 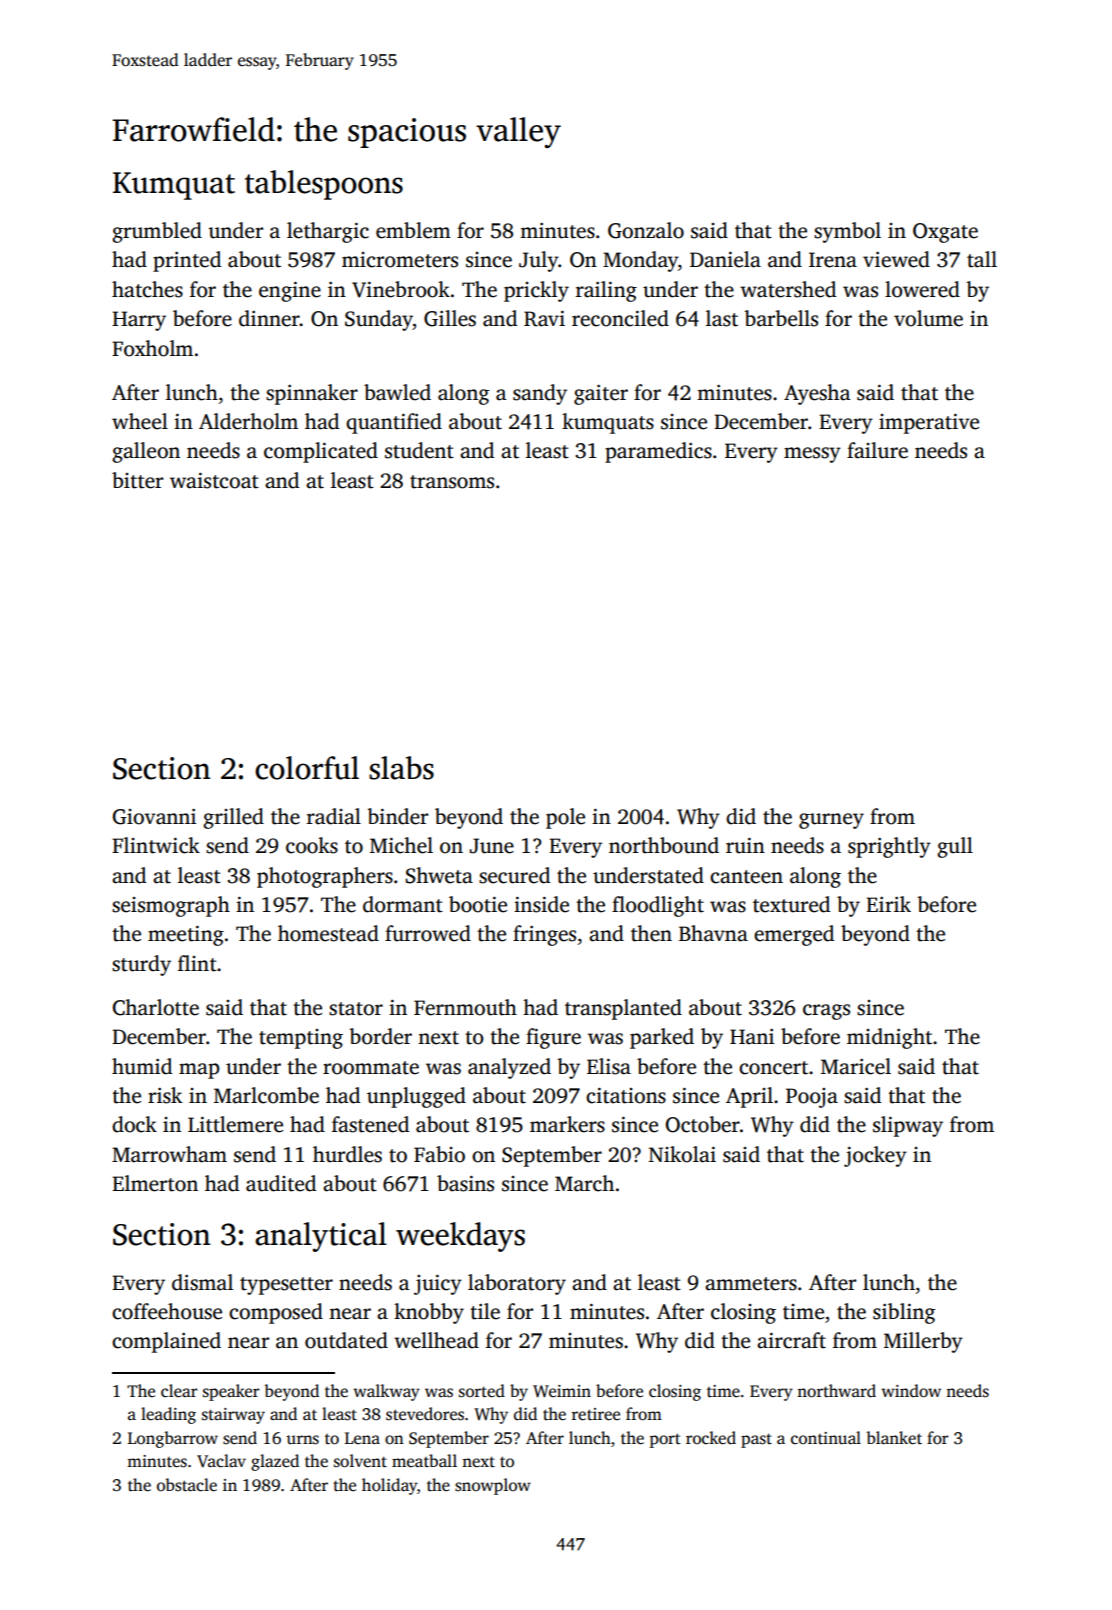 I want to click on speaker, so click(x=231, y=1392).
